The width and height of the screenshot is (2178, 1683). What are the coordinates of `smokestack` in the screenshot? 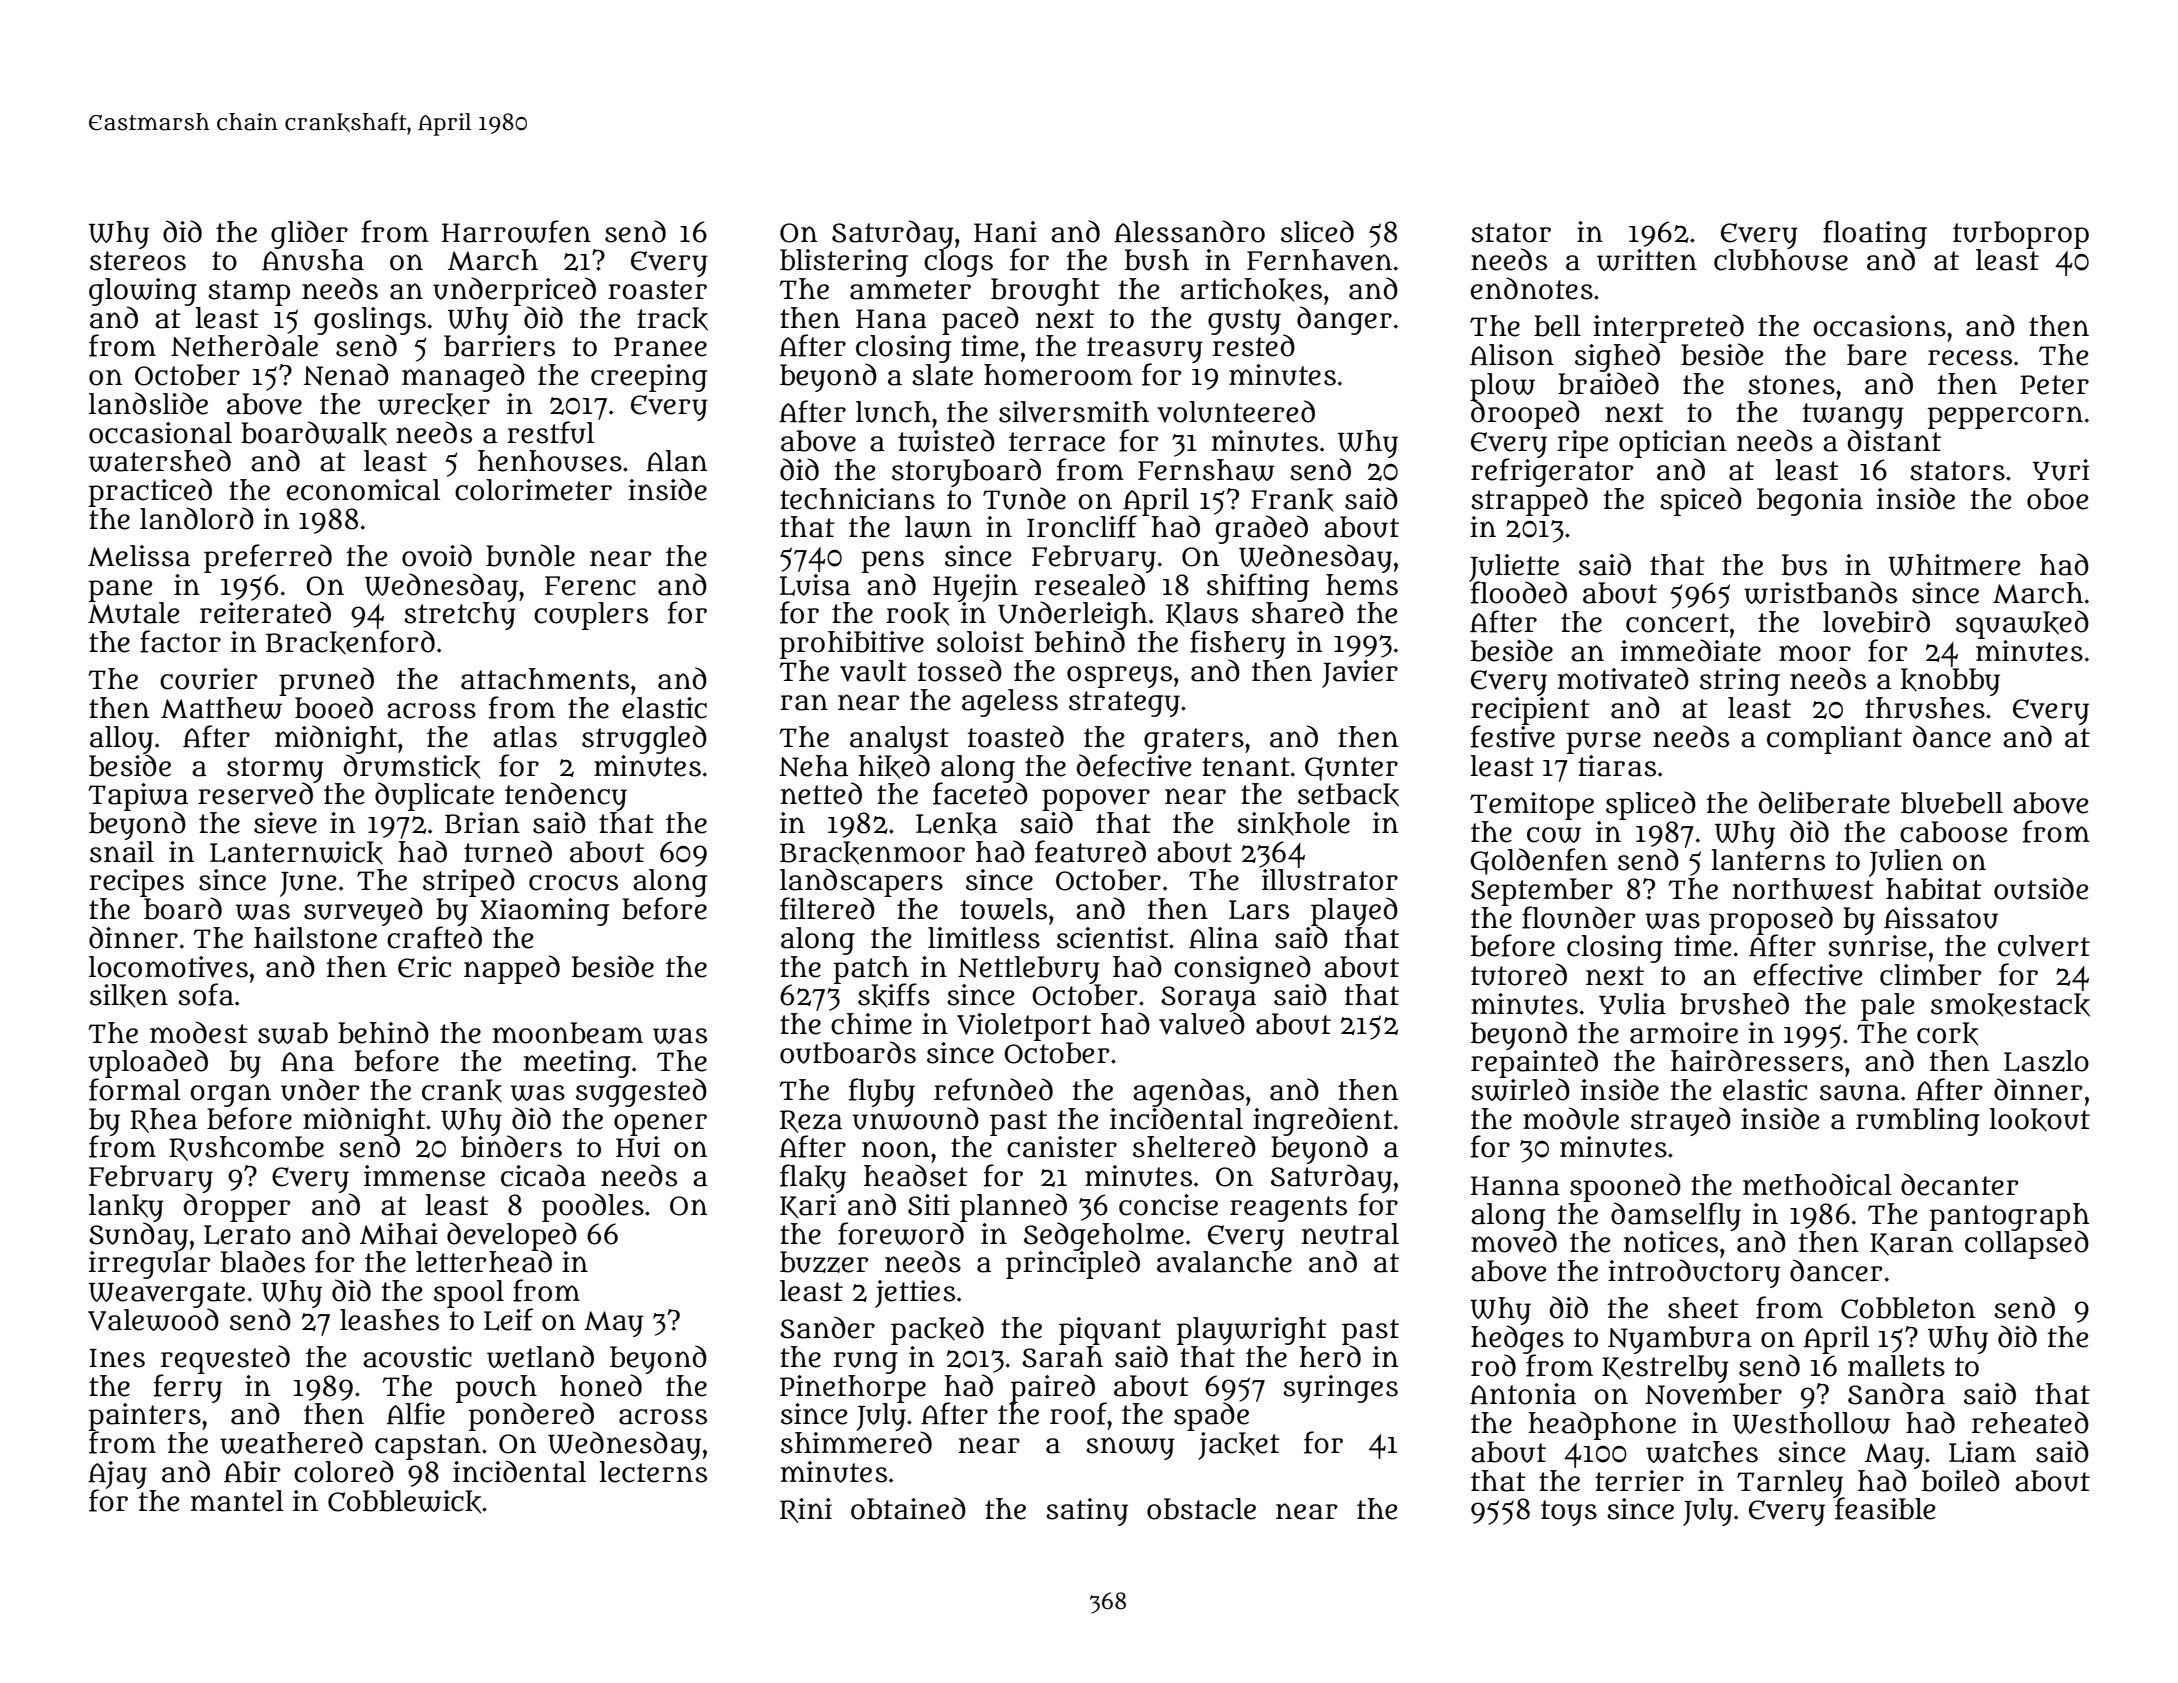 It's located at (2010, 1005).
